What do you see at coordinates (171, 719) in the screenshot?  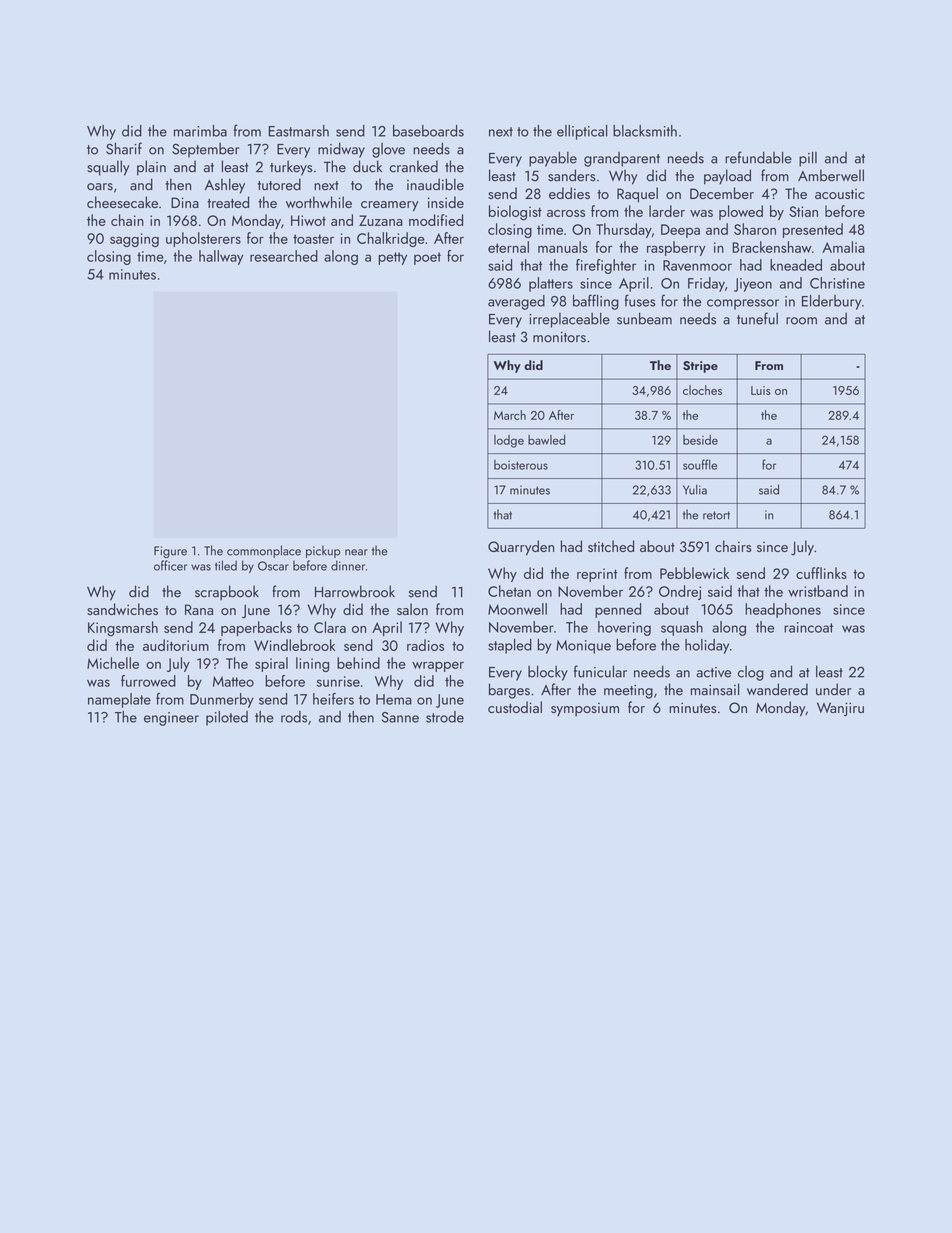 I see `engineer` at bounding box center [171, 719].
